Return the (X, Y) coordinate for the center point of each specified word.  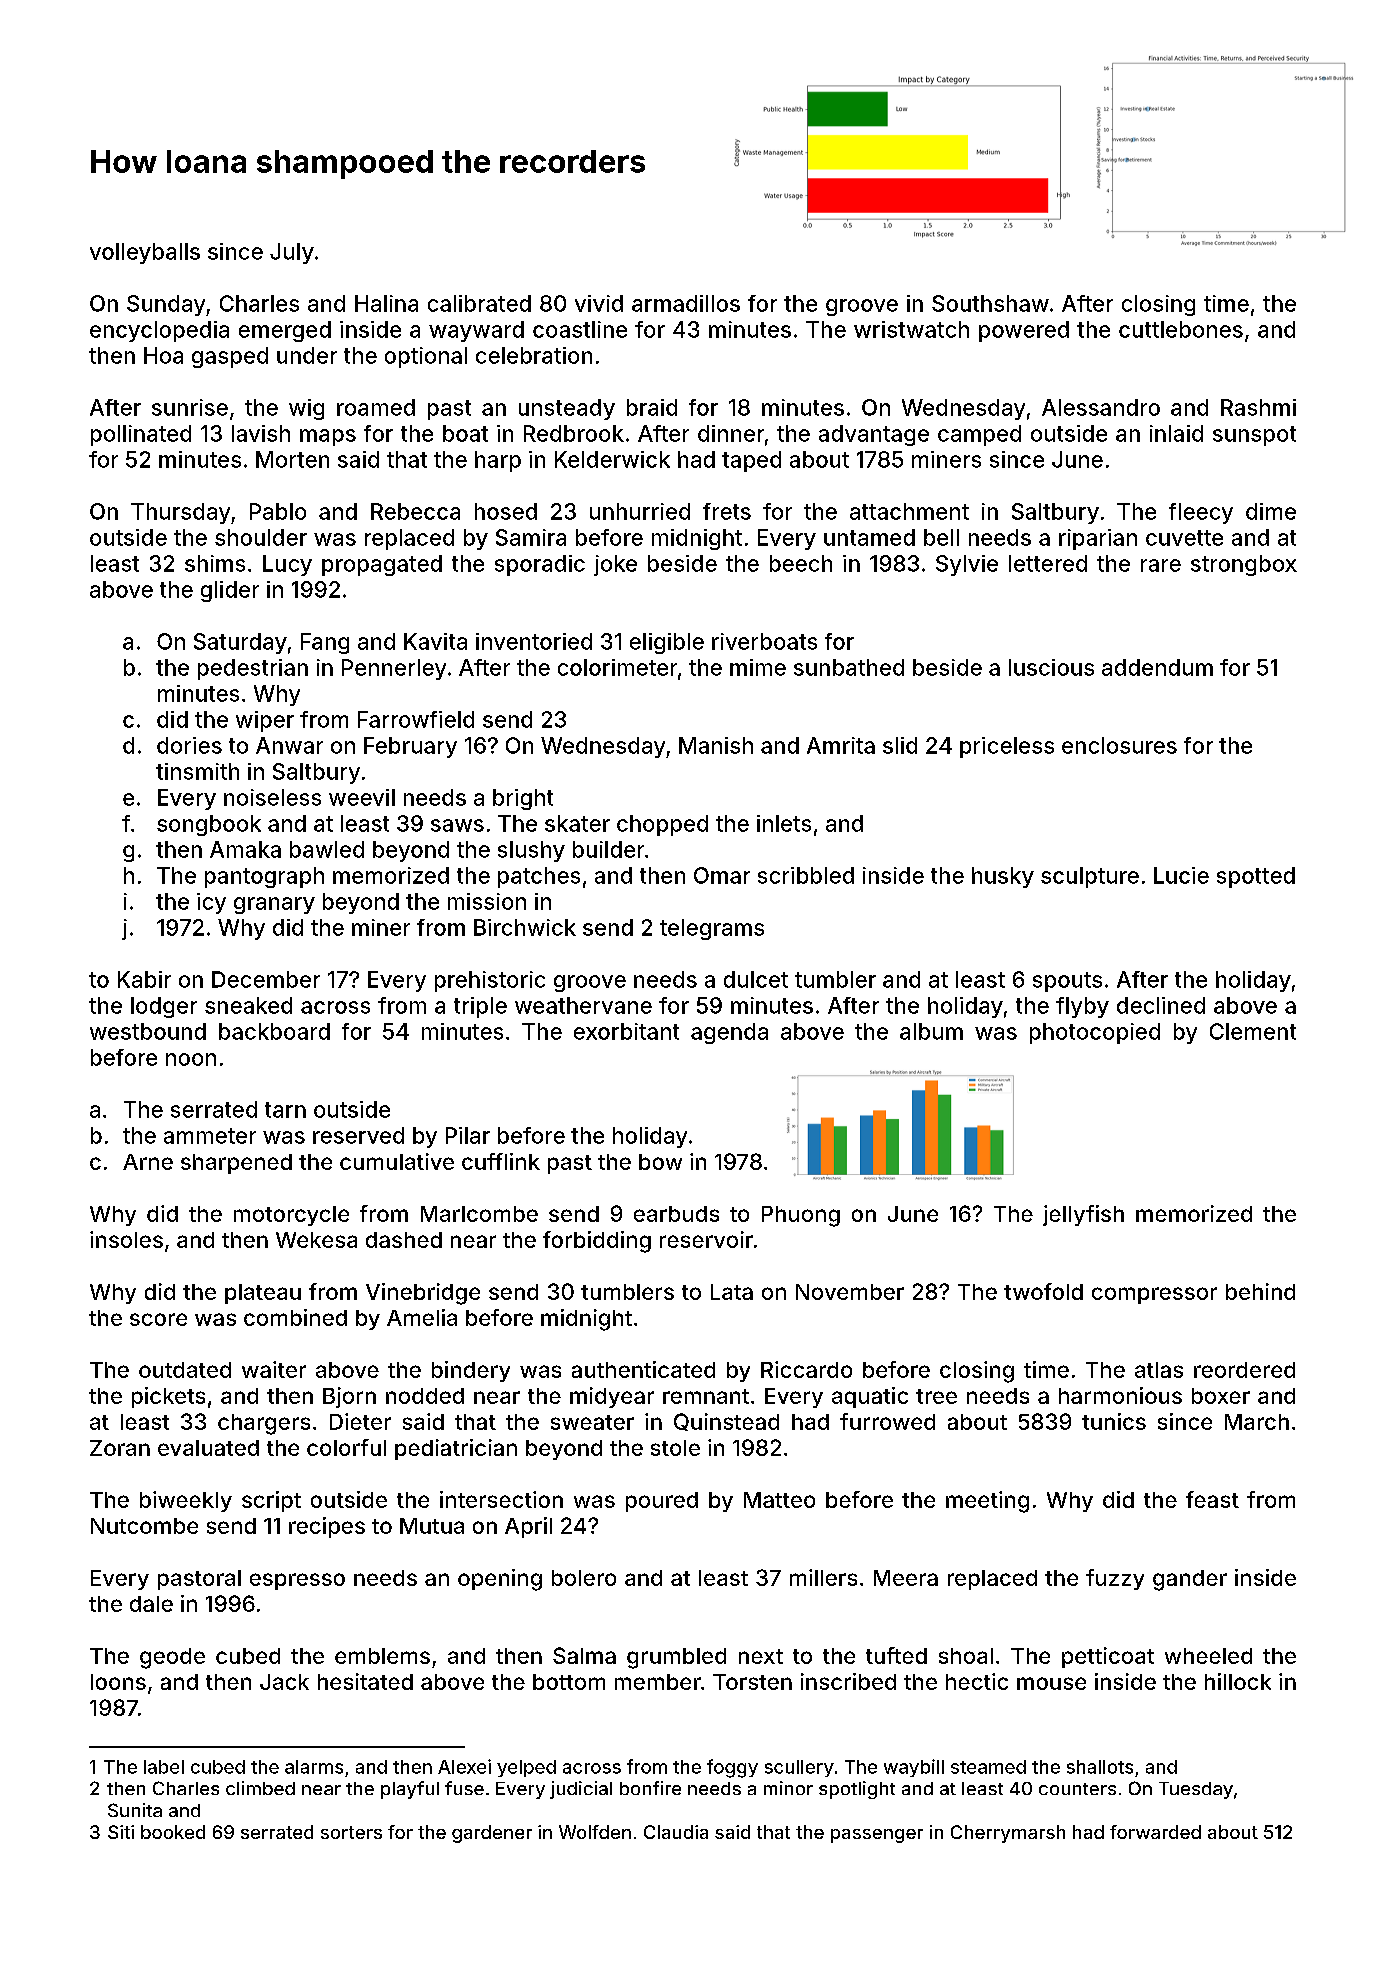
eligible (667, 643)
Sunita (135, 1810)
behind (1260, 1291)
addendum (1157, 667)
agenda (729, 1033)
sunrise (190, 407)
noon (191, 1059)
